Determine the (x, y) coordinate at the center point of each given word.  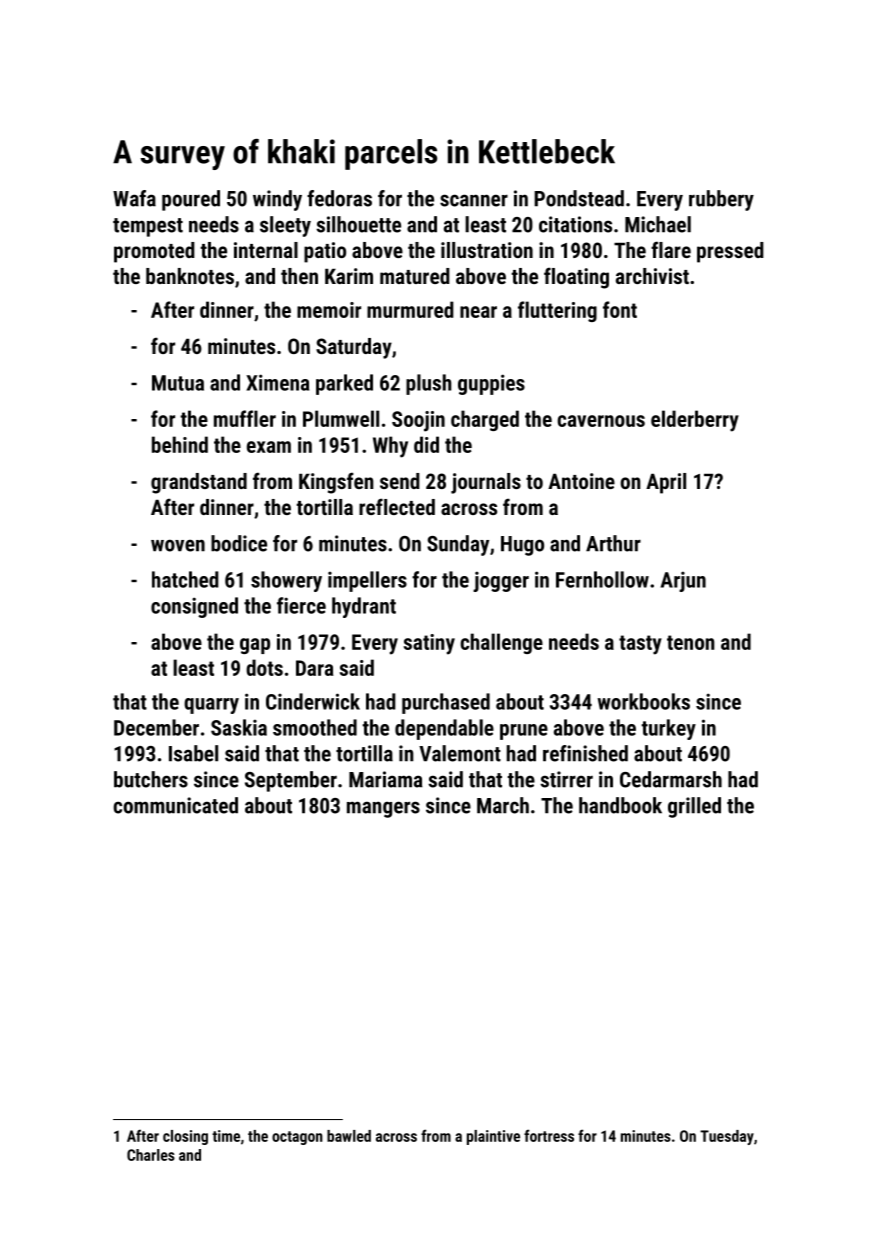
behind (180, 444)
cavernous (601, 421)
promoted (154, 252)
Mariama (386, 779)
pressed (730, 252)
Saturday (354, 348)
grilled (694, 807)
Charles (151, 1155)
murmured (410, 309)
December (156, 727)
